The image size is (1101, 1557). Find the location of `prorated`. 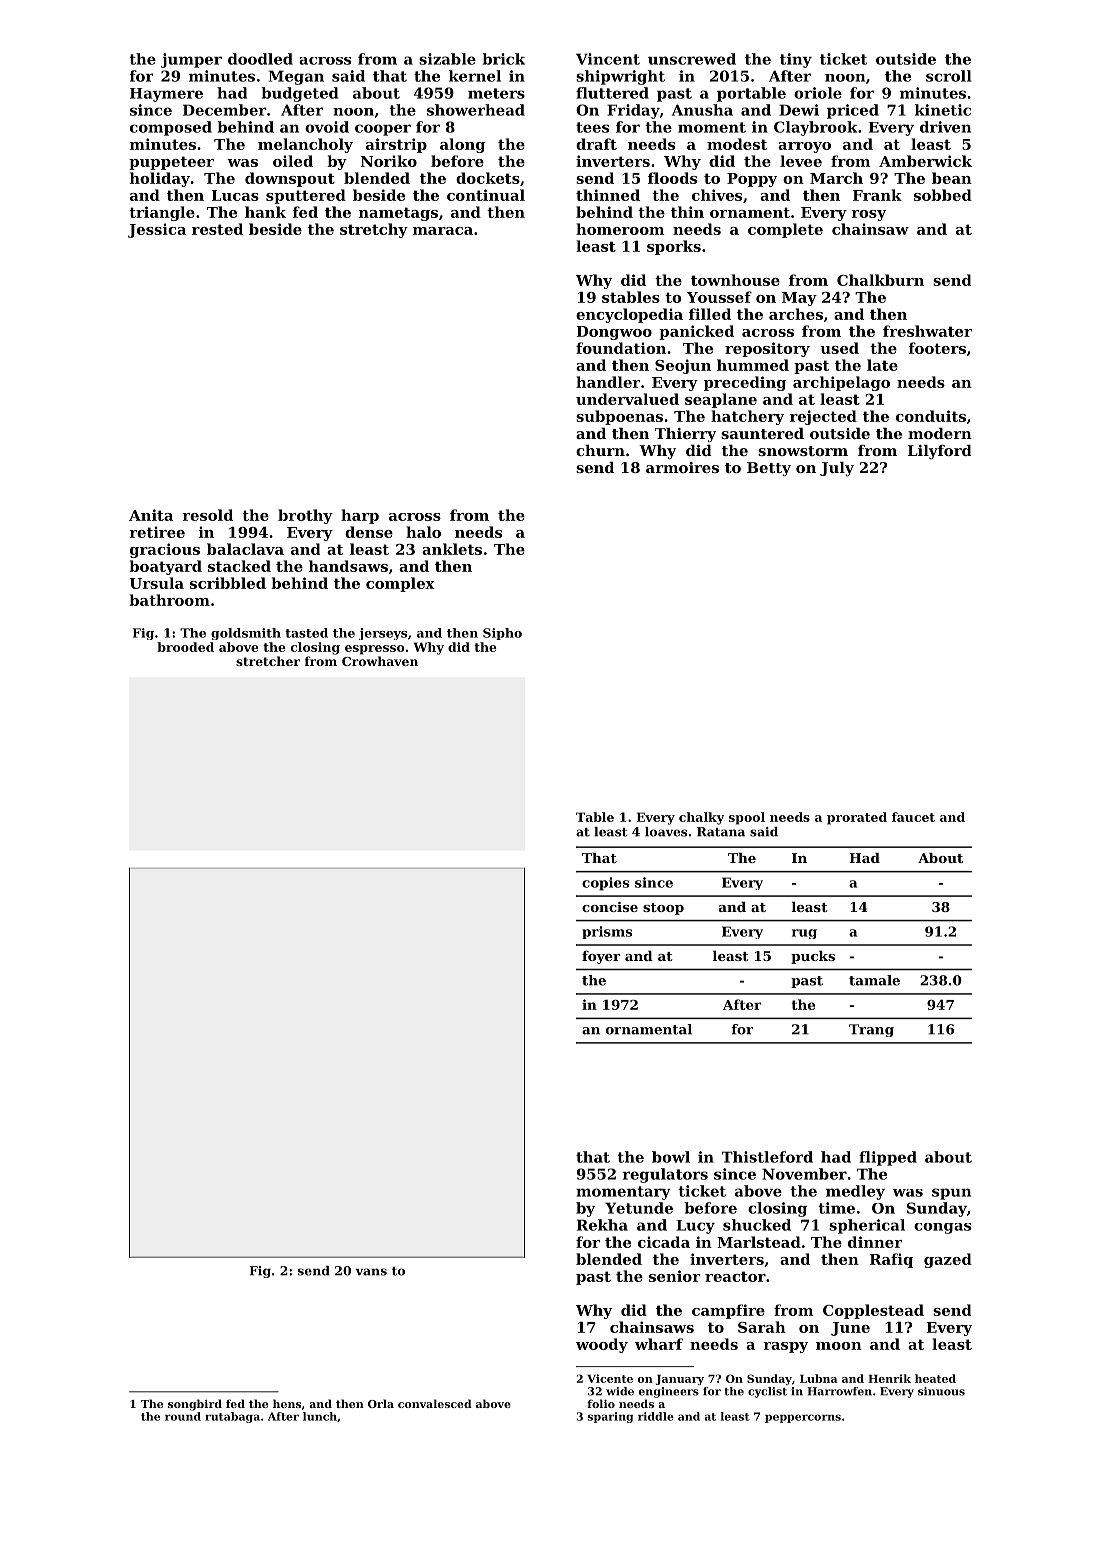

prorated is located at coordinates (857, 818).
